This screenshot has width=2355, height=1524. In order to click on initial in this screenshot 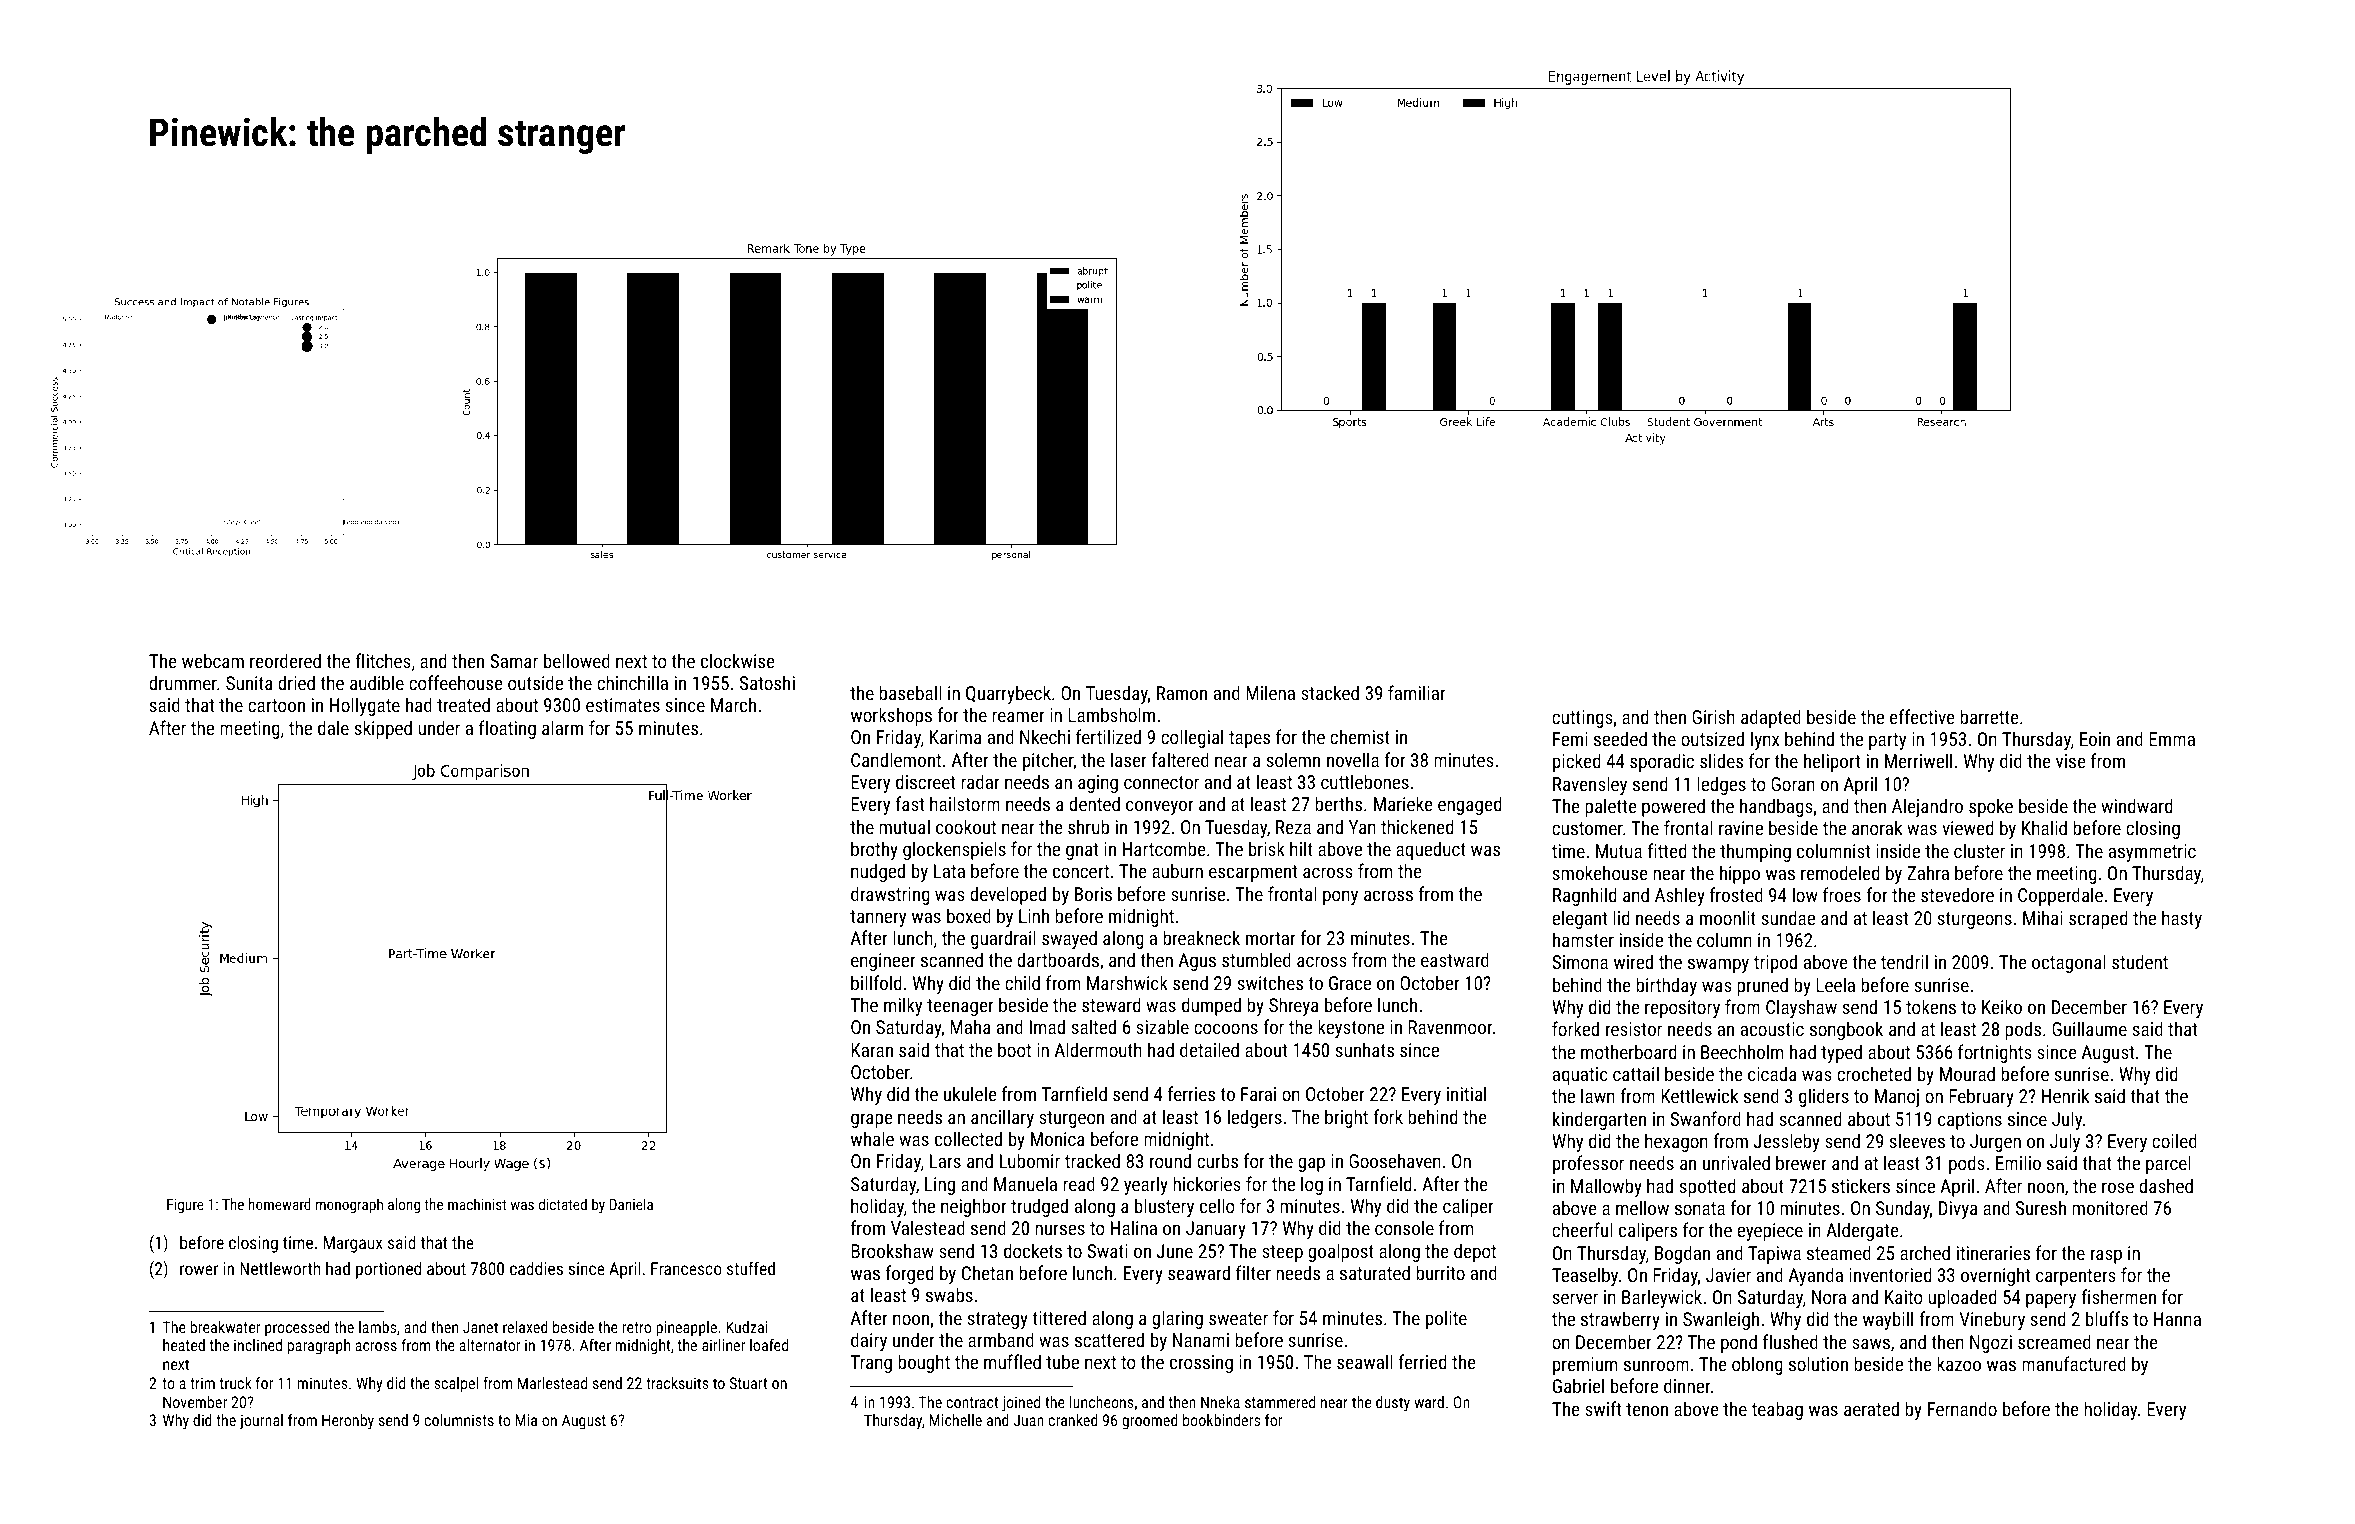, I will do `click(1466, 1093)`.
